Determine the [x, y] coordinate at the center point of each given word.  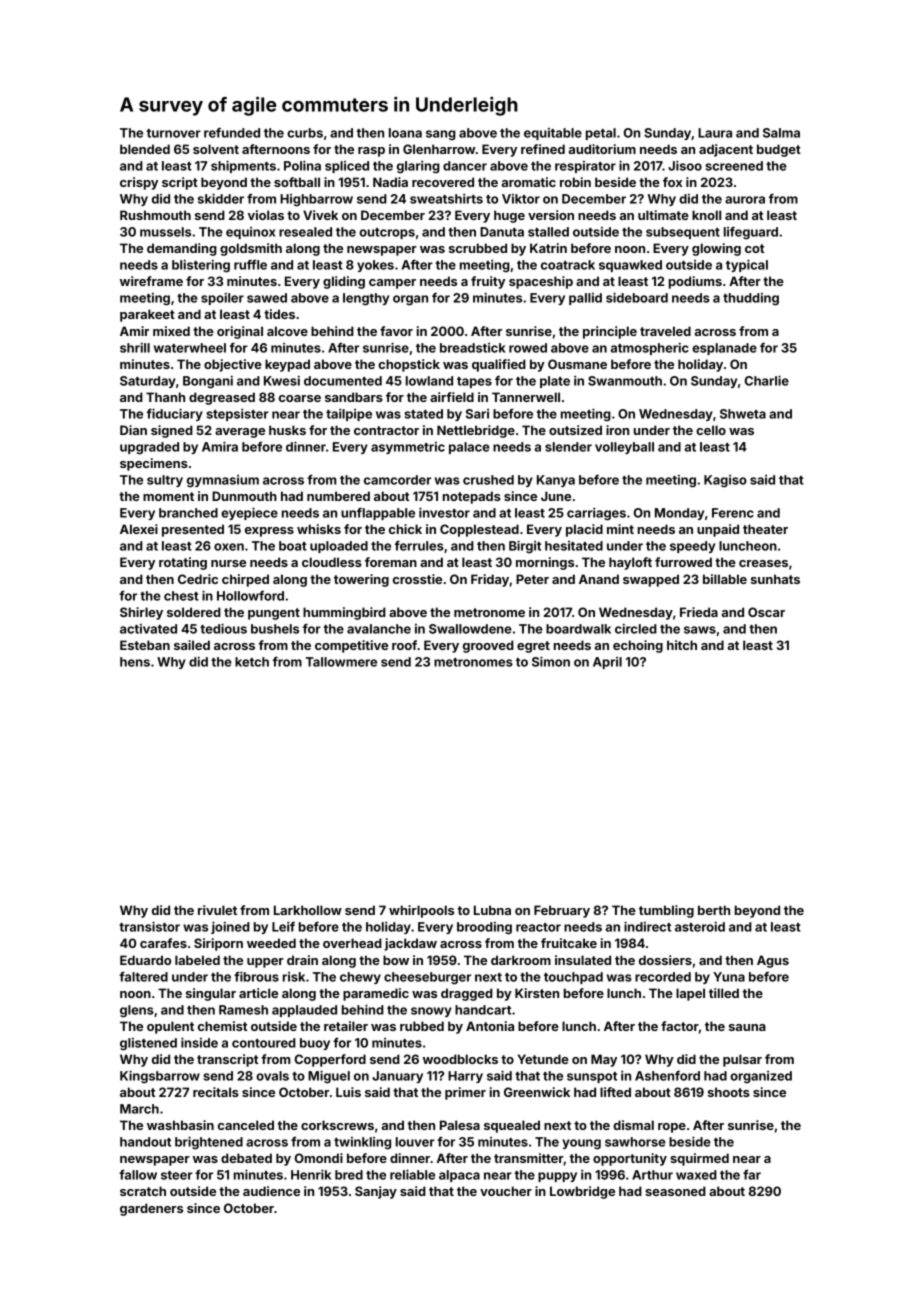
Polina [302, 165]
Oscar [766, 612]
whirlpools [421, 911]
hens [135, 662]
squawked [630, 266]
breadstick [473, 348]
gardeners [151, 1209]
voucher [506, 1191]
